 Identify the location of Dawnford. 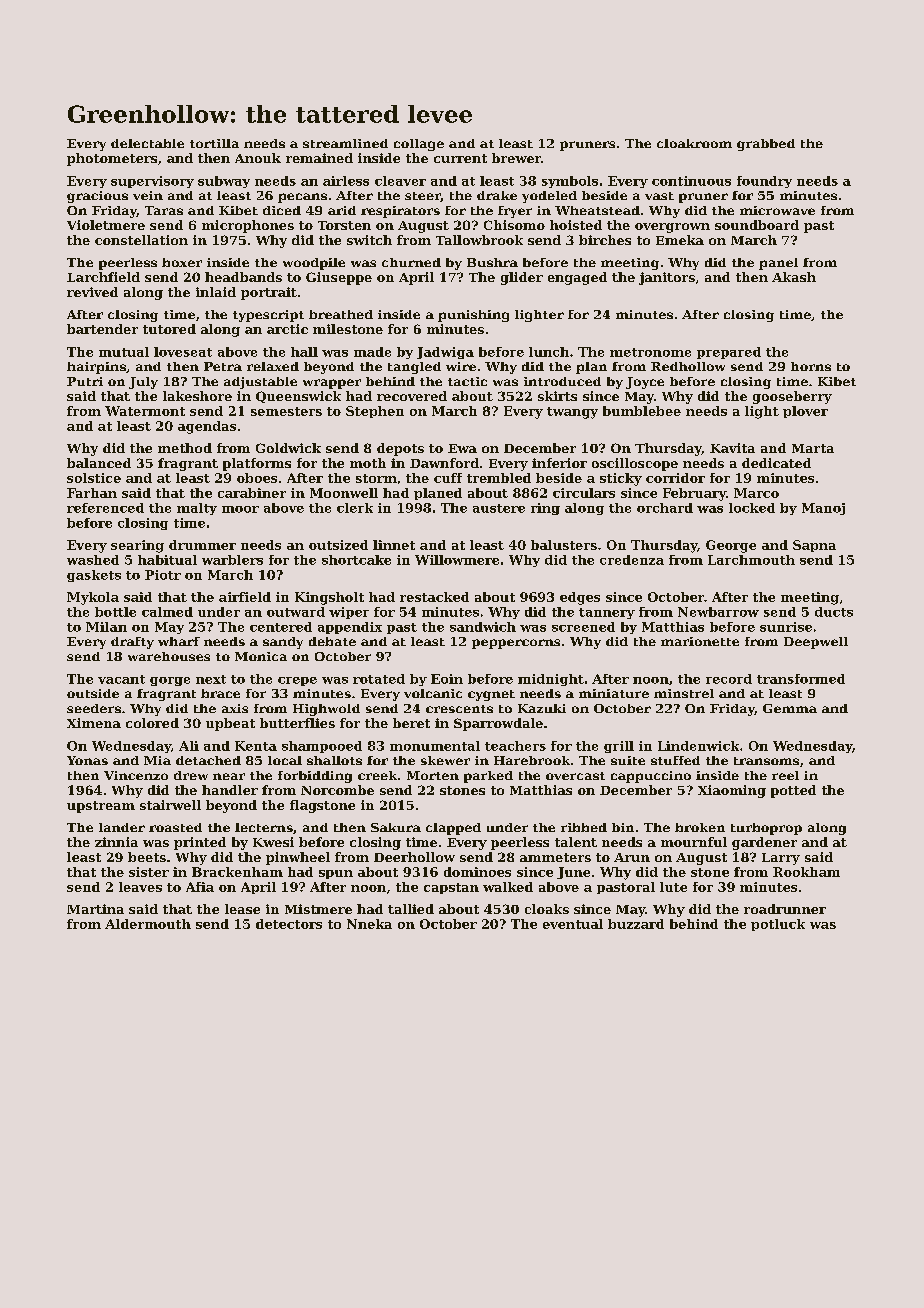
(444, 463).
